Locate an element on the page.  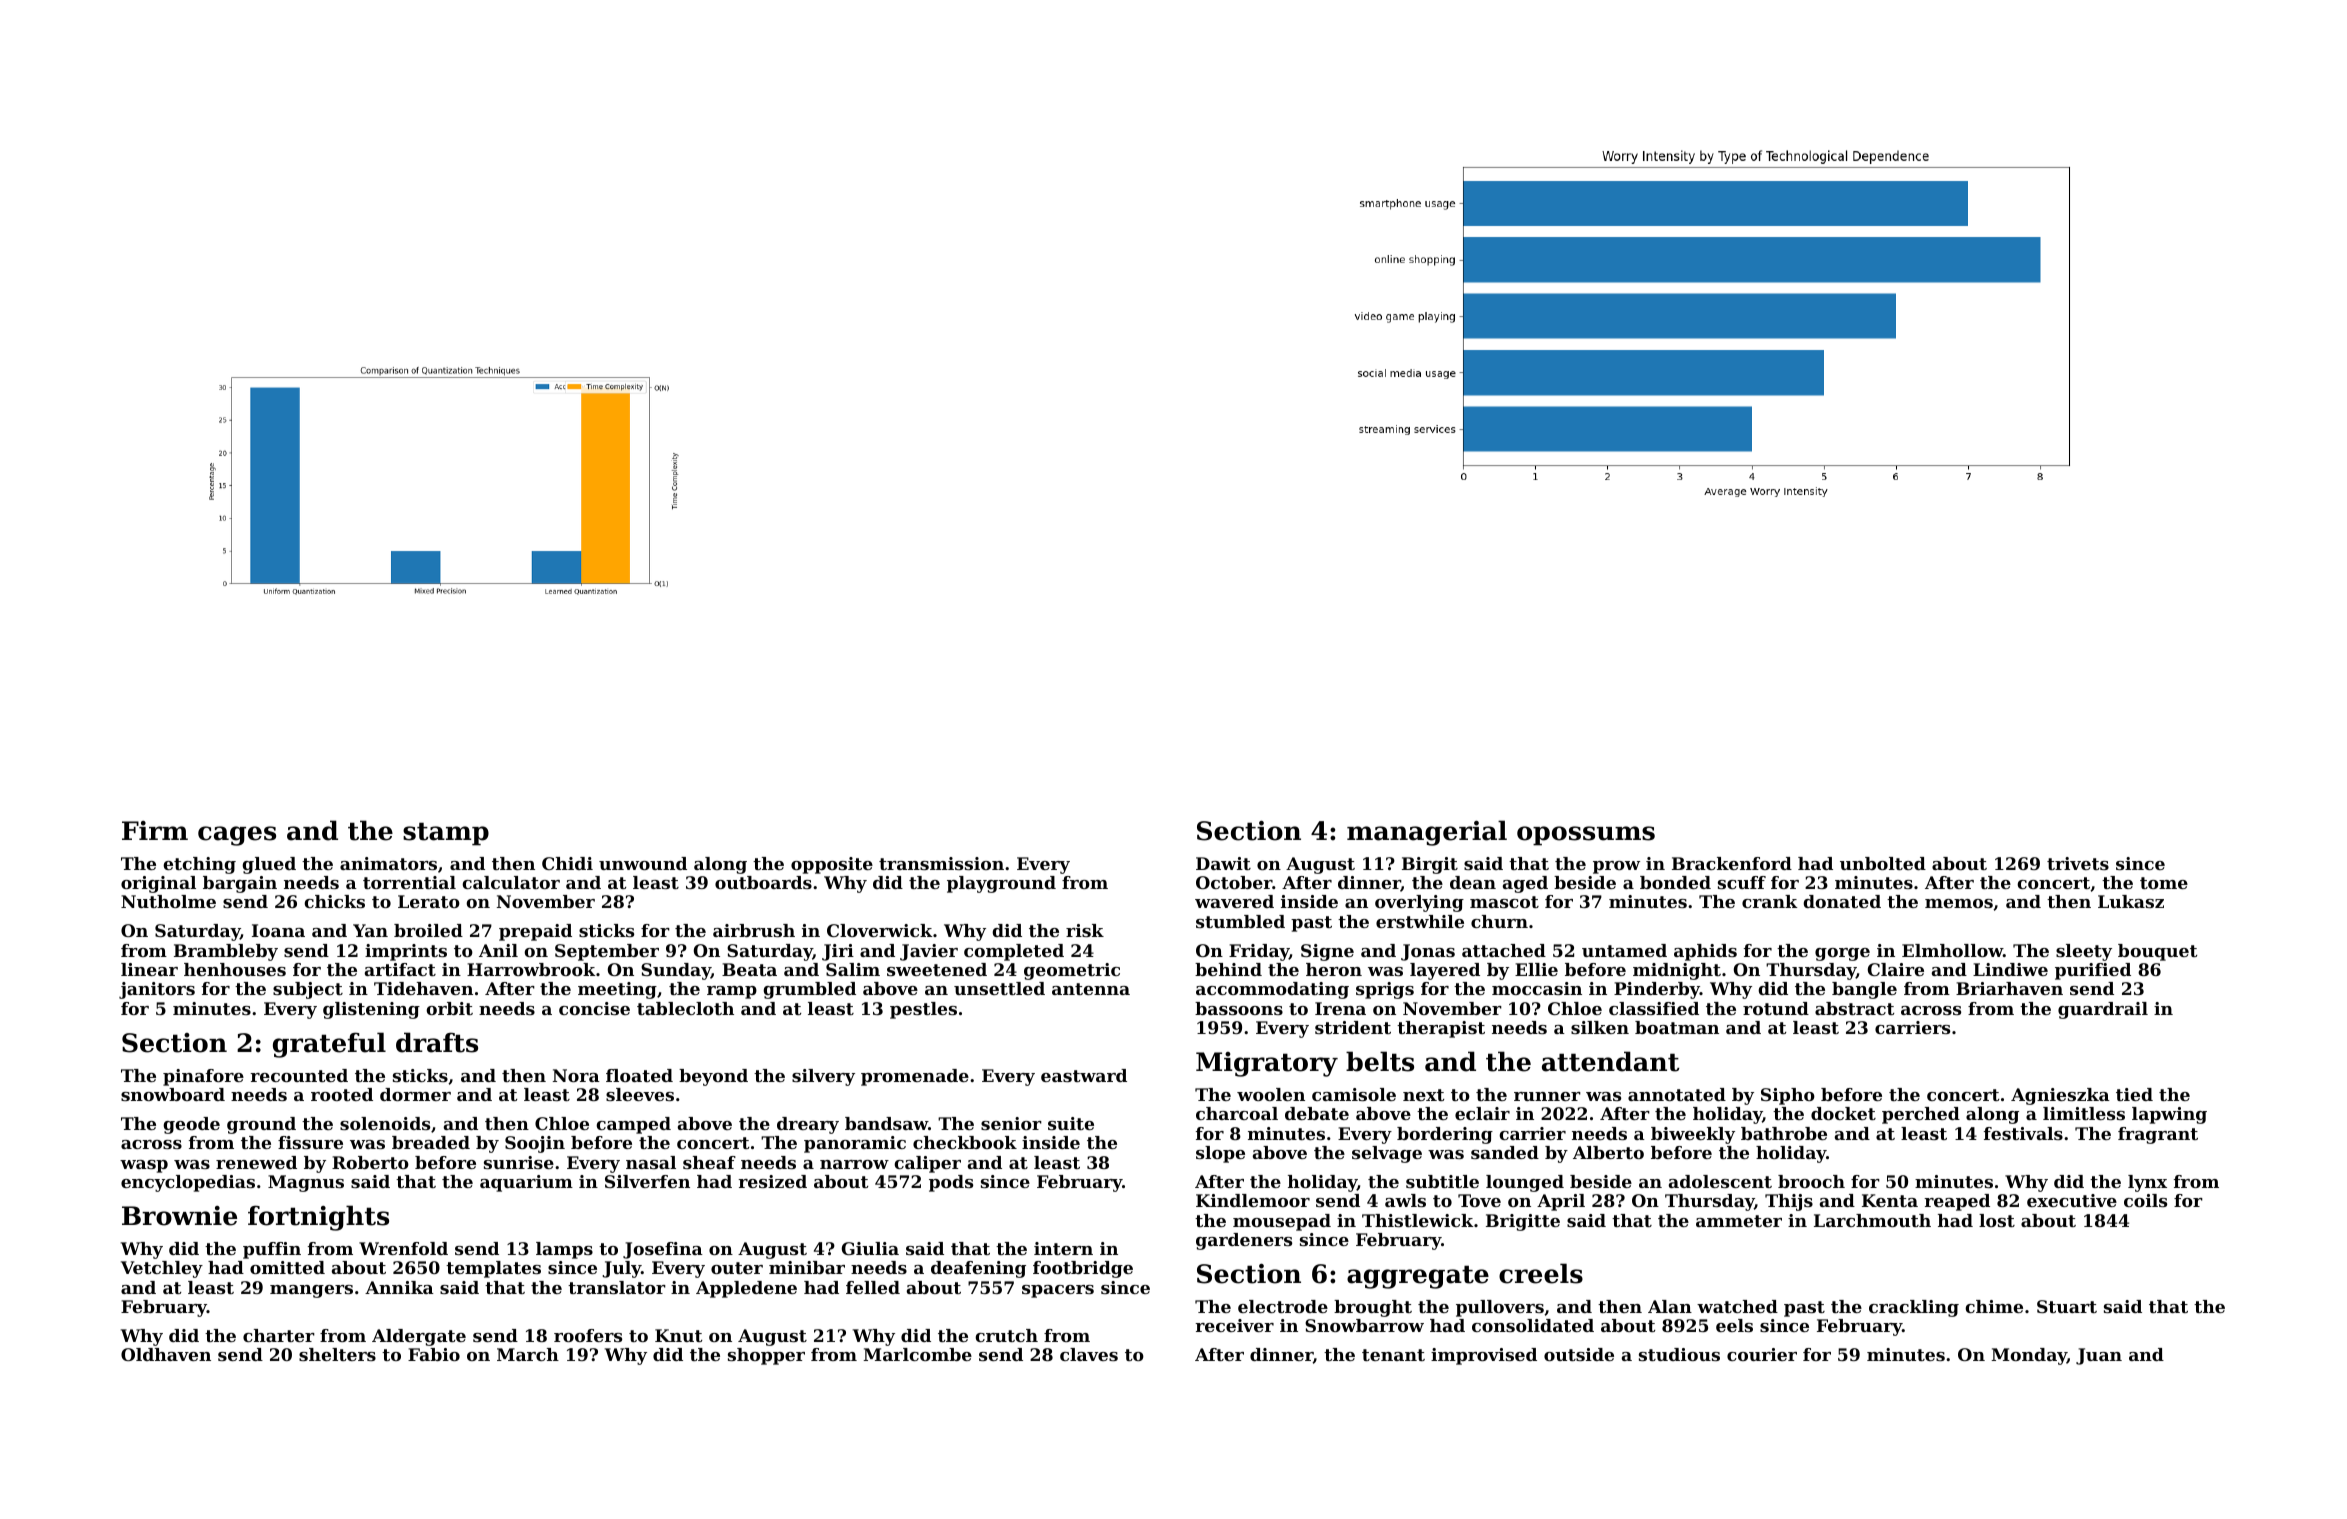
shopper is located at coordinates (766, 1356).
